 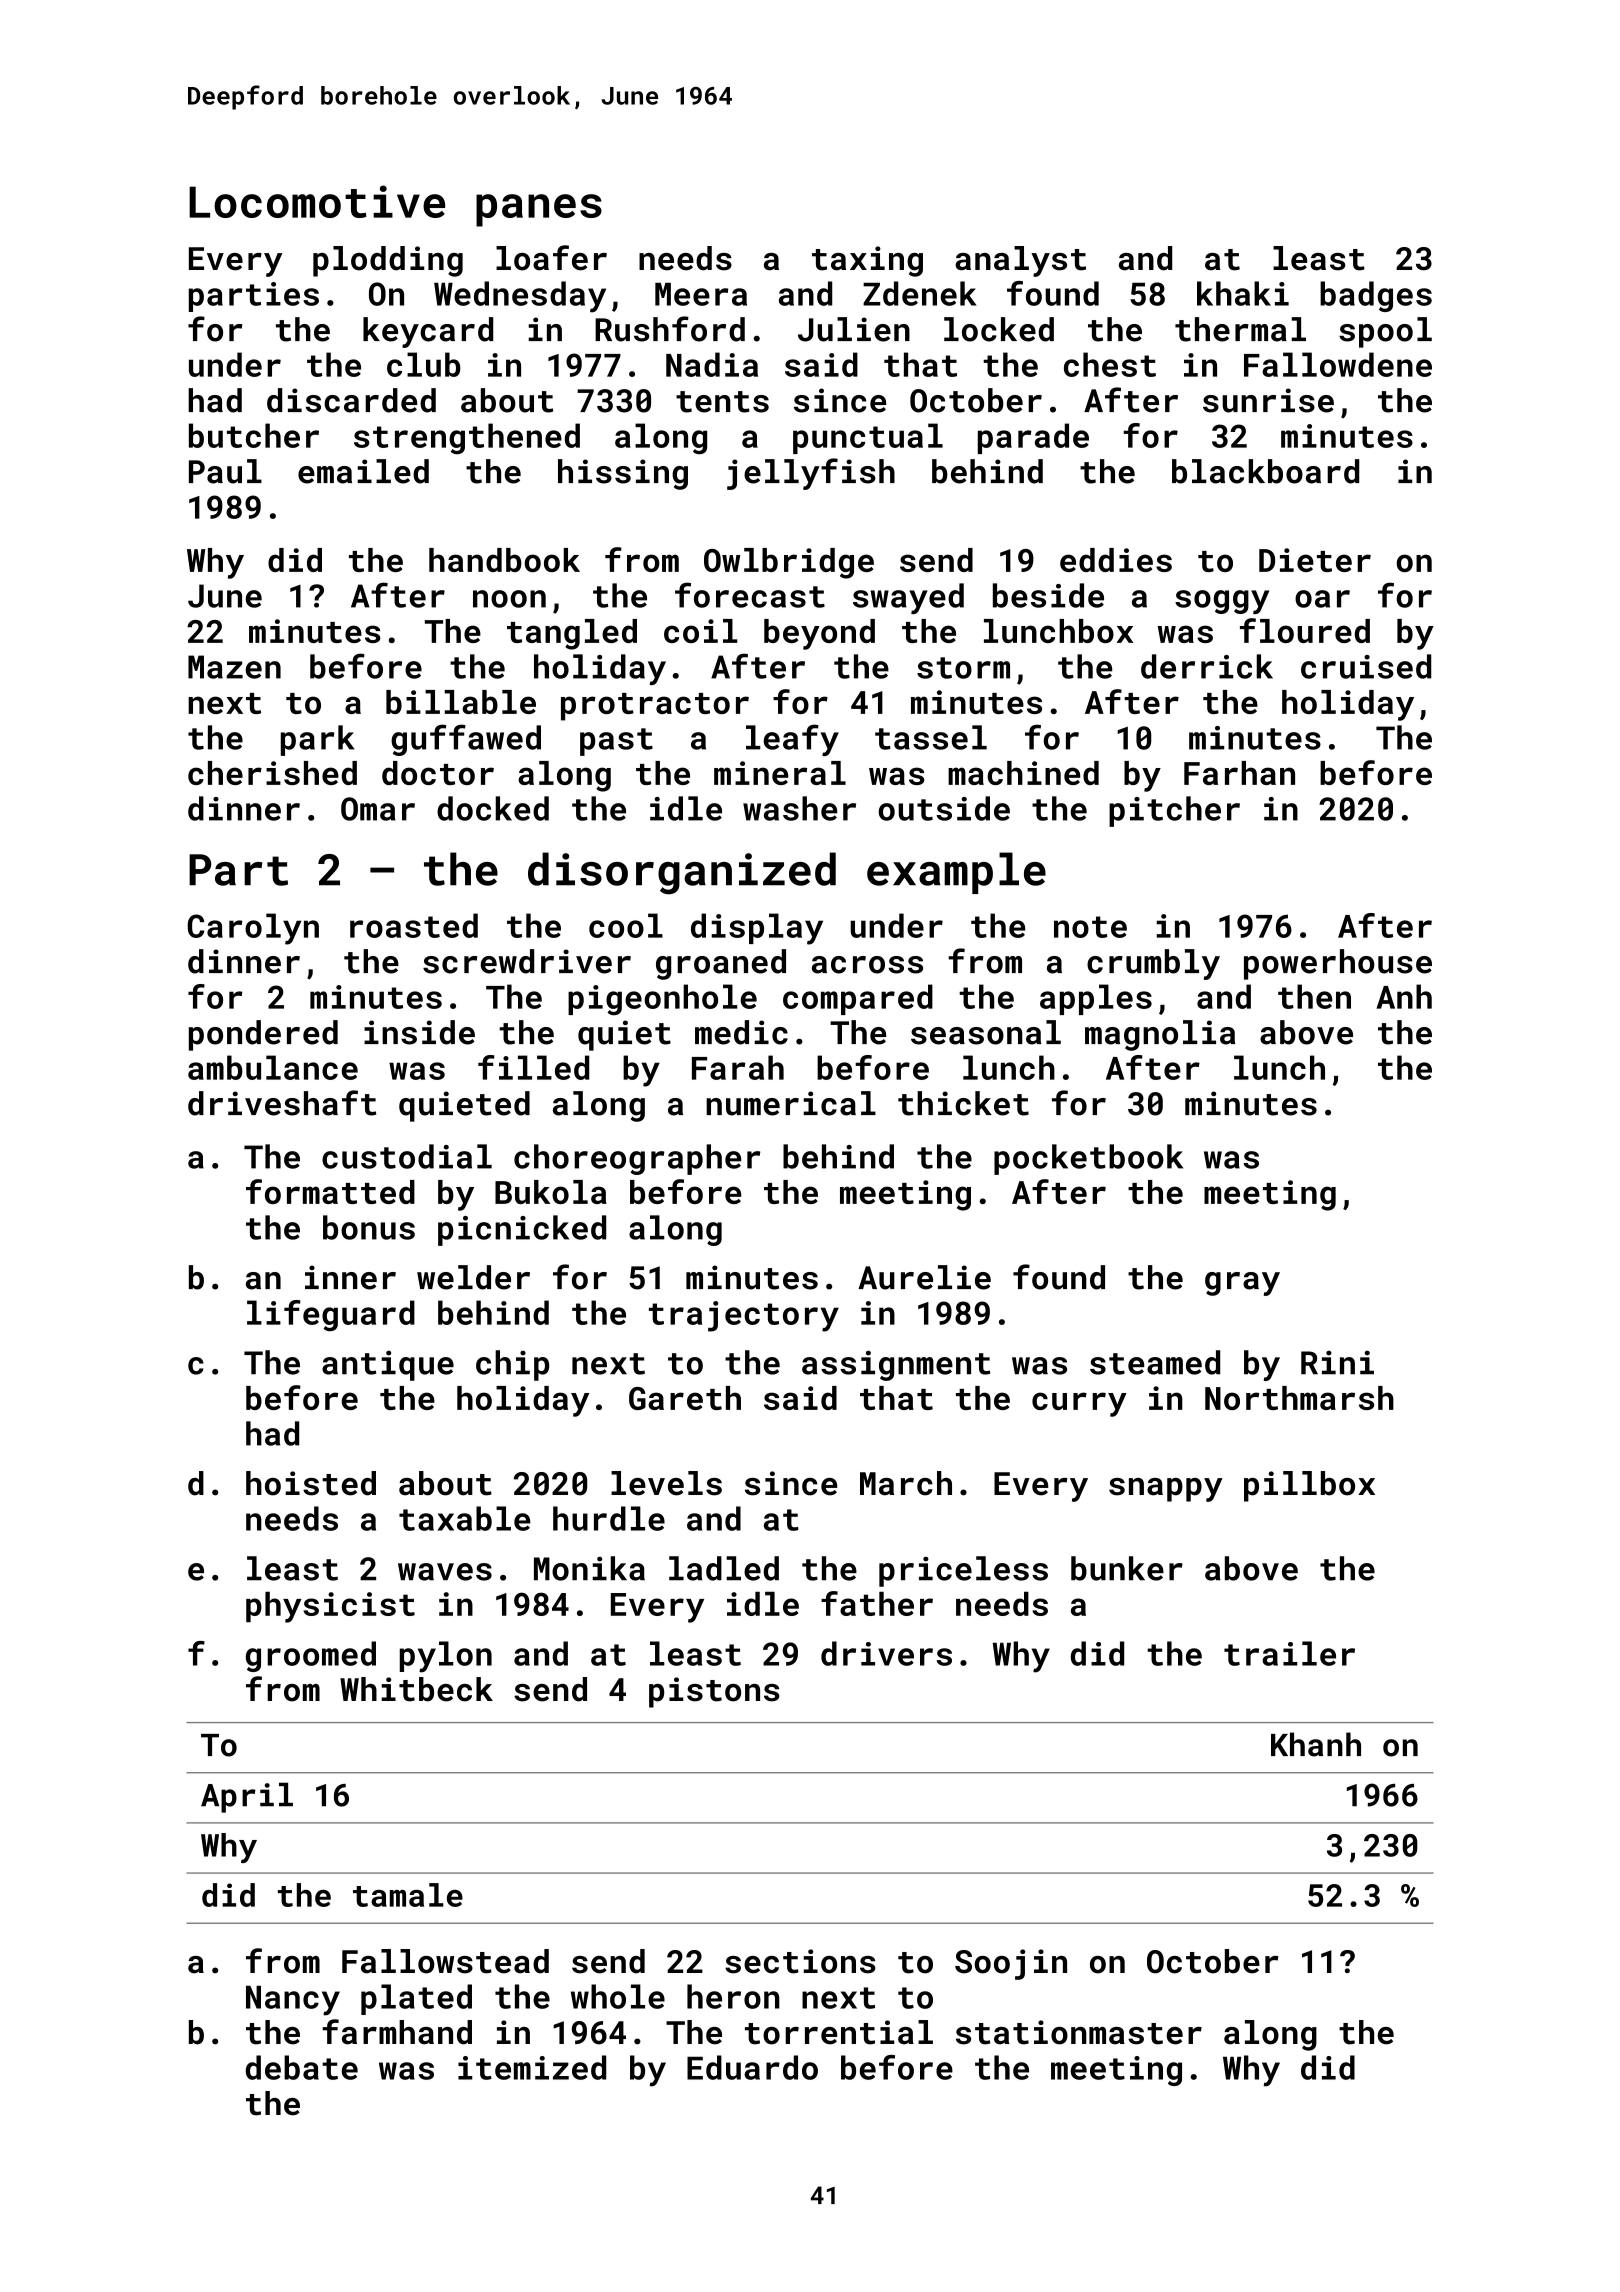 What do you see at coordinates (539, 210) in the document?
I see `panes` at bounding box center [539, 210].
